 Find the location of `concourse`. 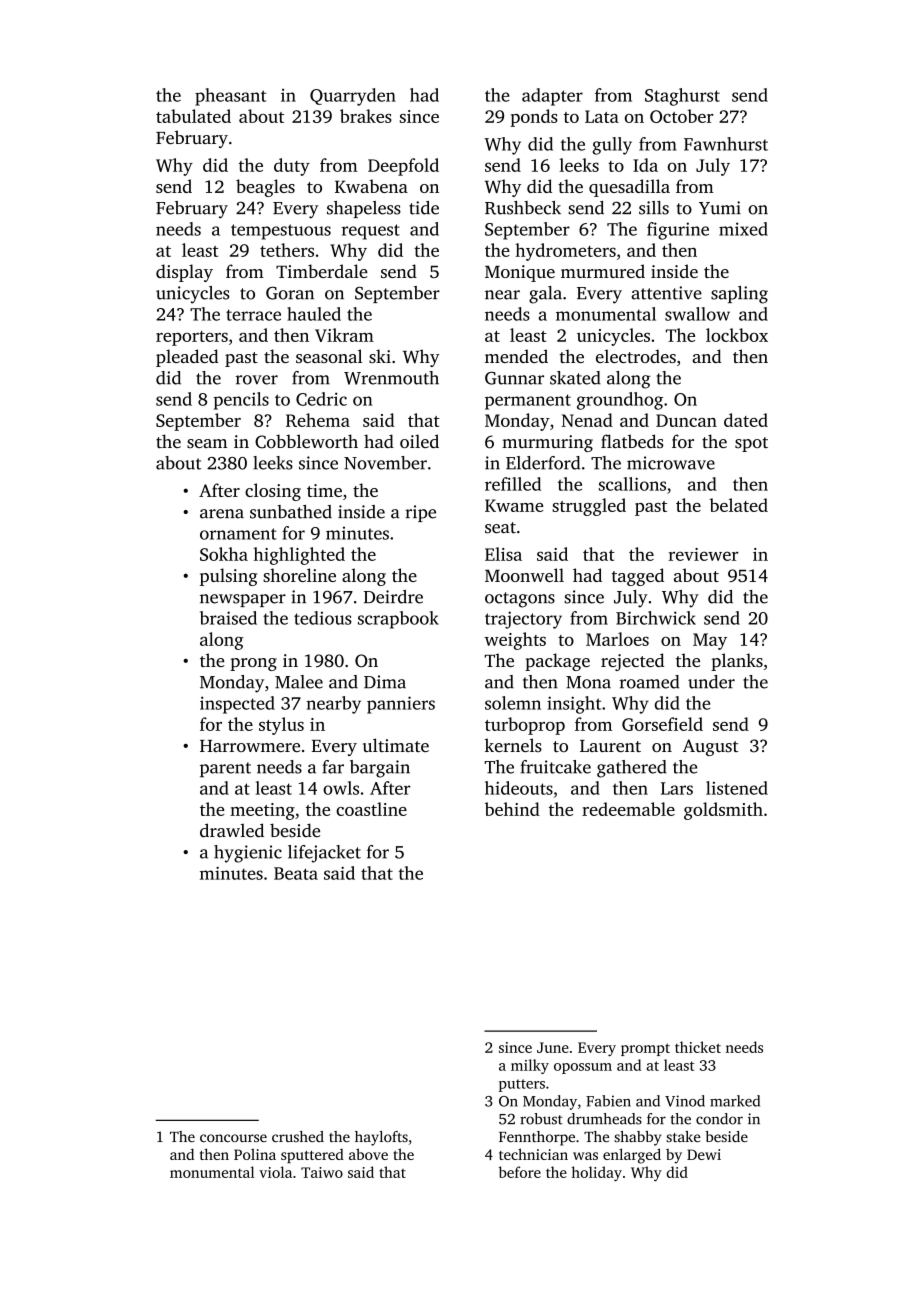

concourse is located at coordinates (233, 1138).
